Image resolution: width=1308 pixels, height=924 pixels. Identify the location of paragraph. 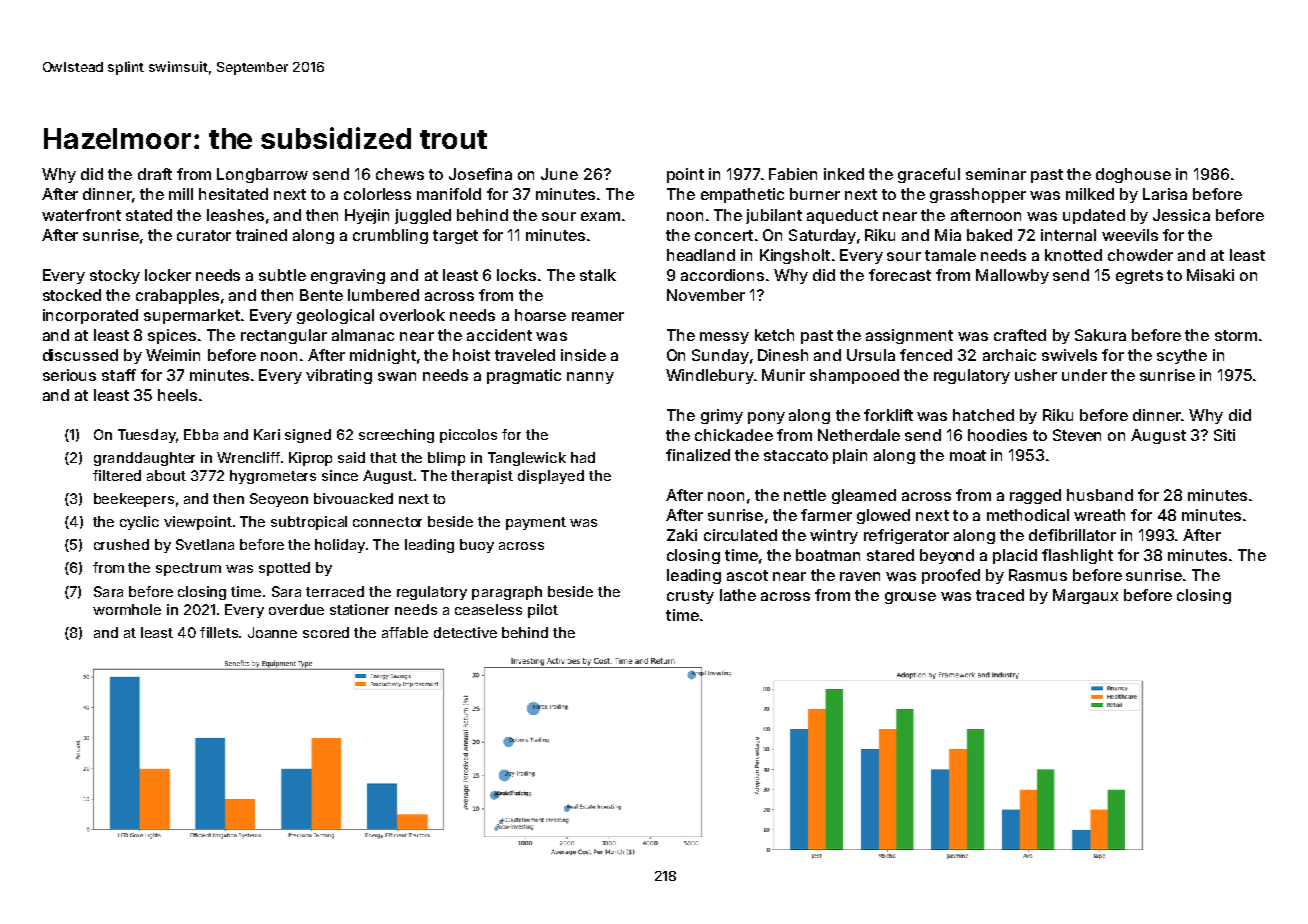
(507, 593).
